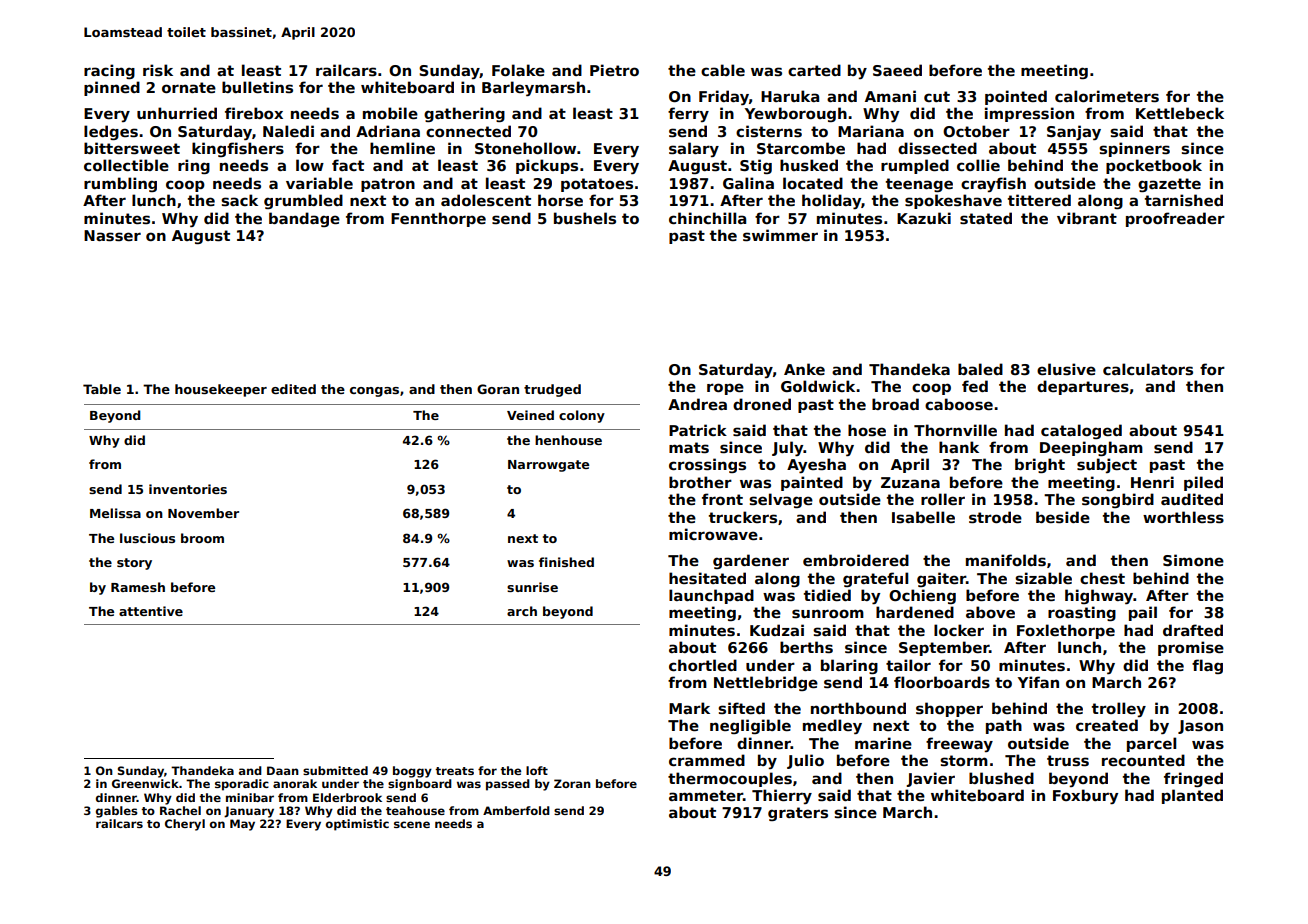 This screenshot has width=1308, height=924. I want to click on attentive, so click(151, 611).
